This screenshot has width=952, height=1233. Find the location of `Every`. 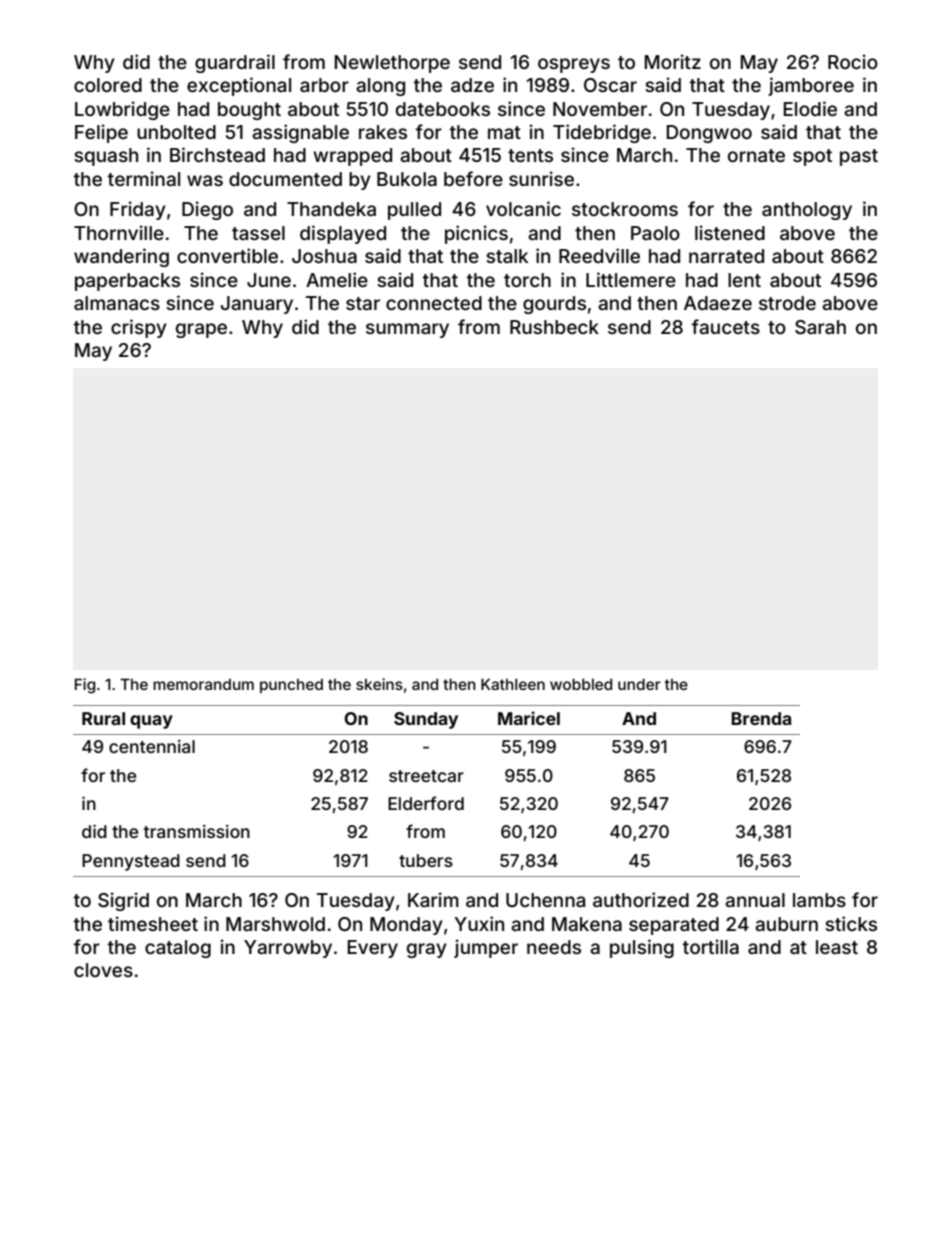

Every is located at coordinates (373, 949).
